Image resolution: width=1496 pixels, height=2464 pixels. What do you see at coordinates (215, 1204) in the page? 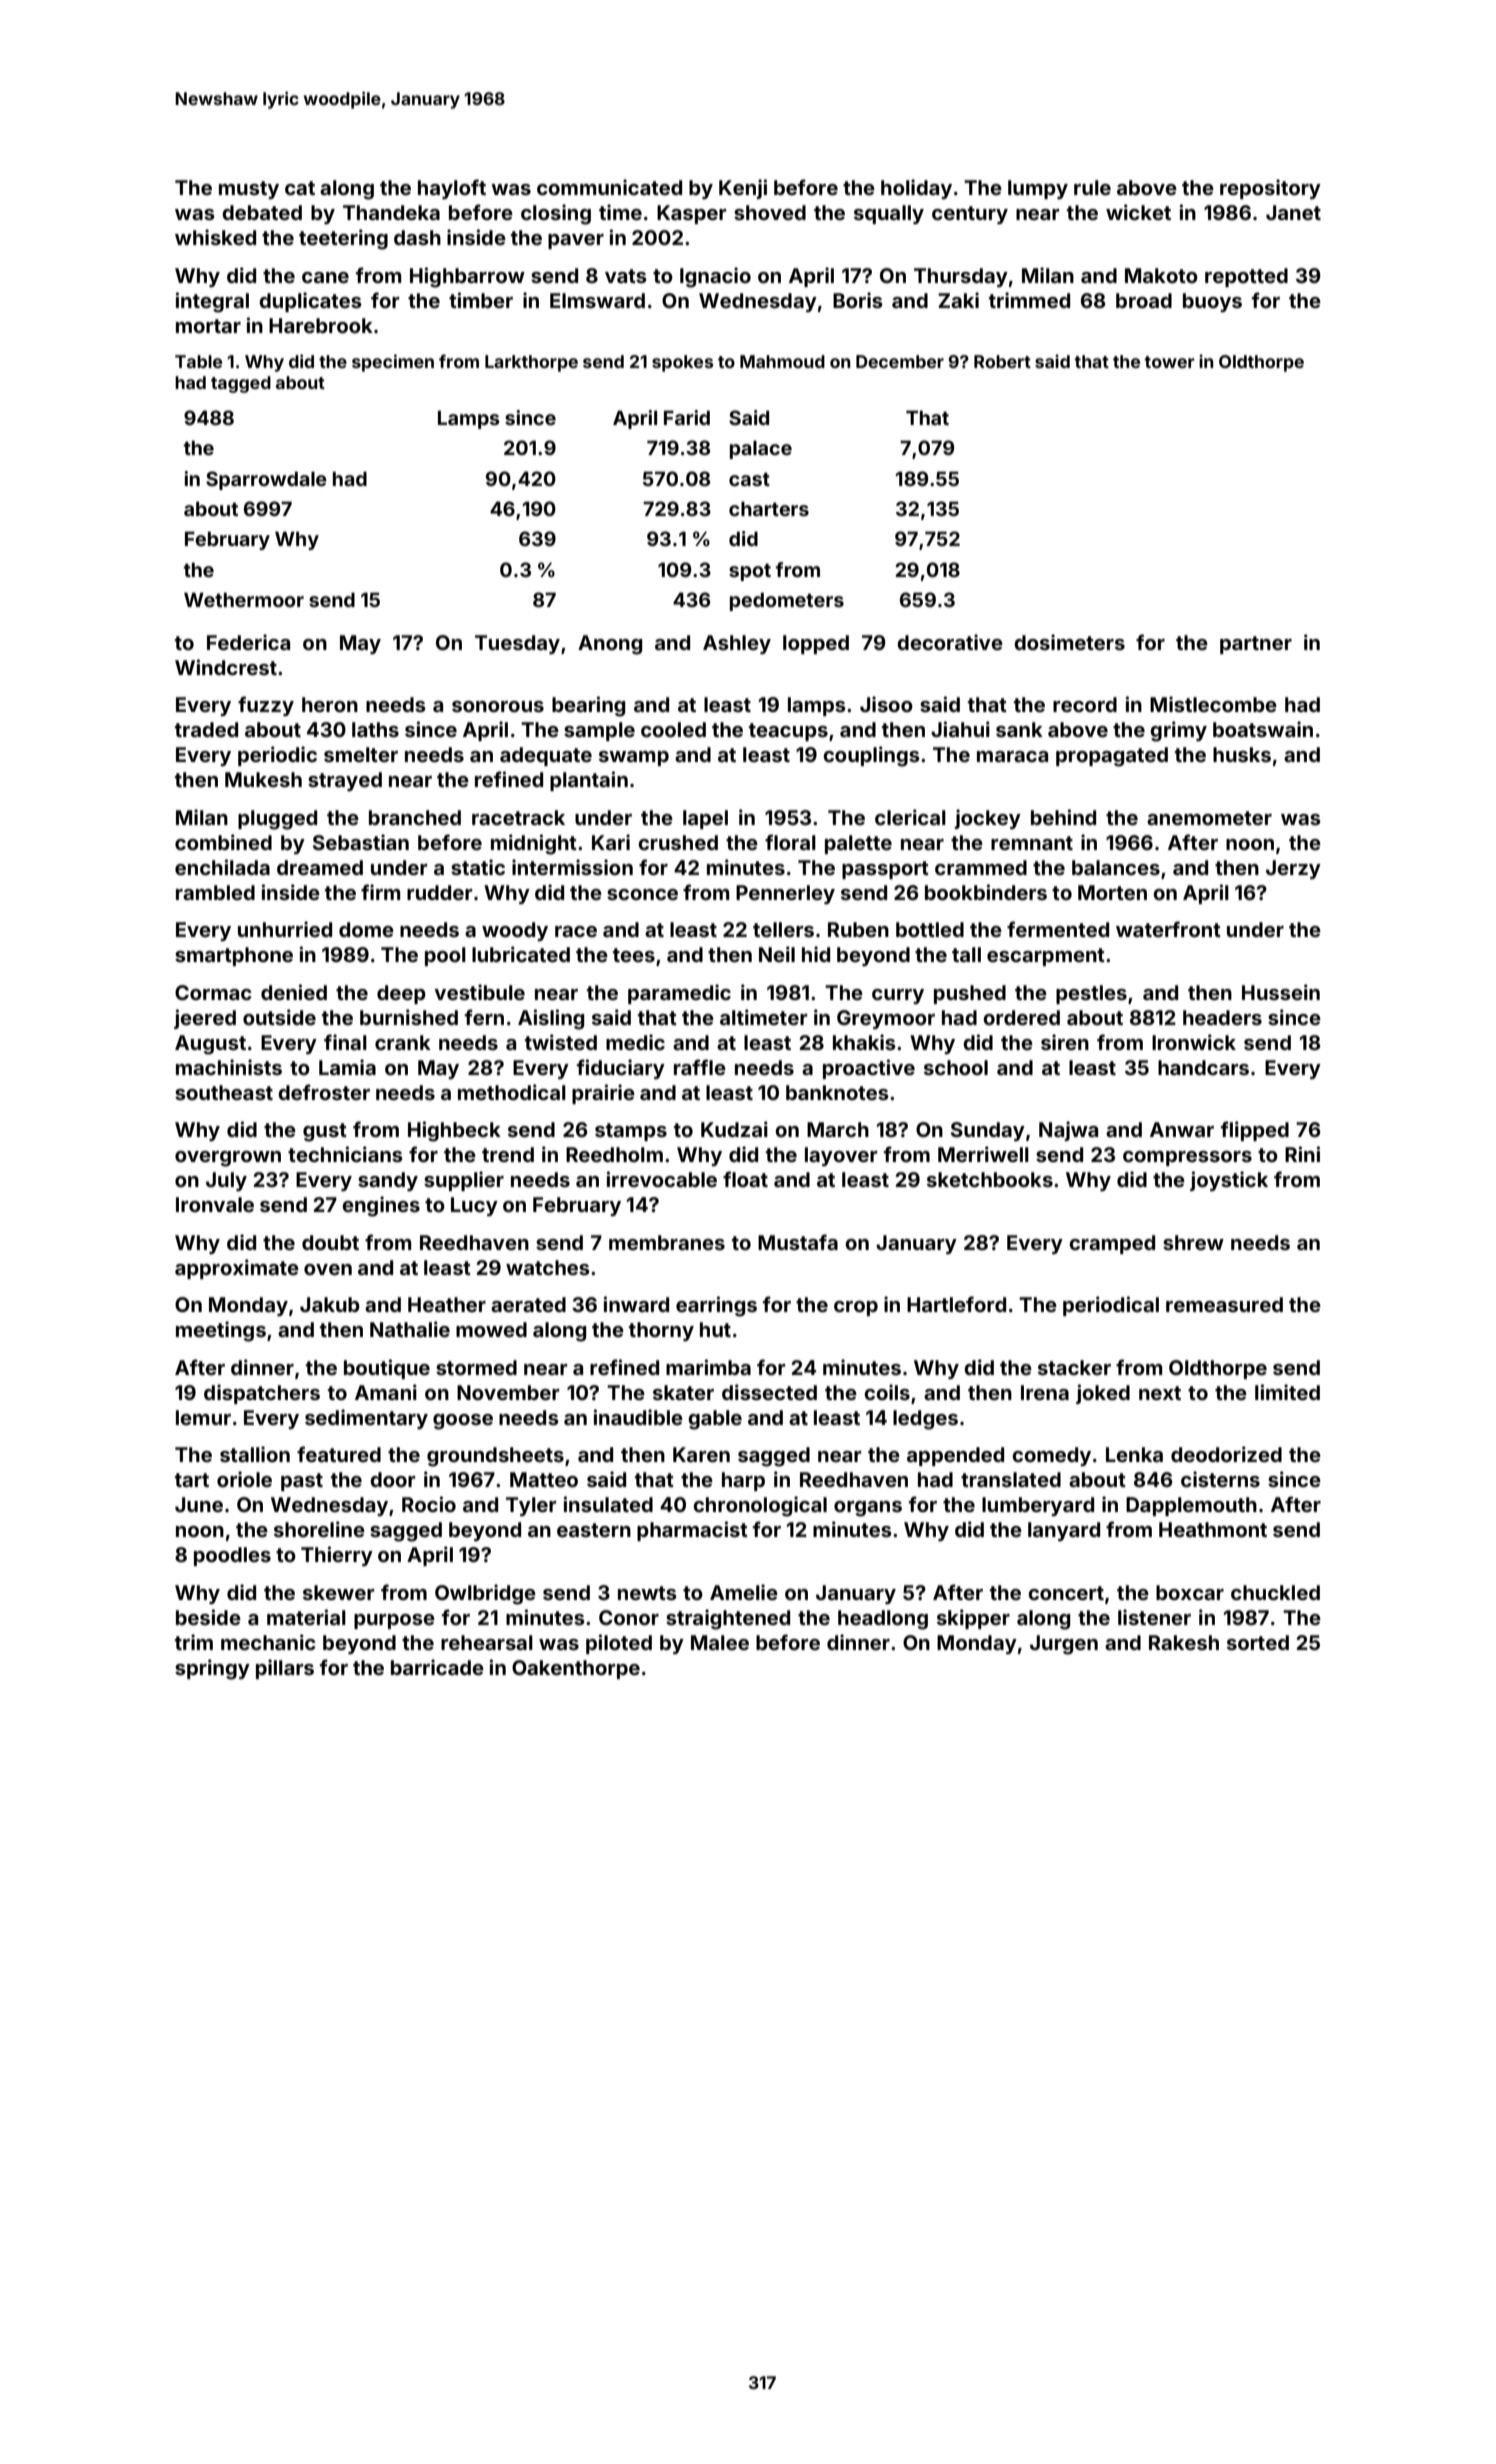
I see `Ironvale` at bounding box center [215, 1204].
